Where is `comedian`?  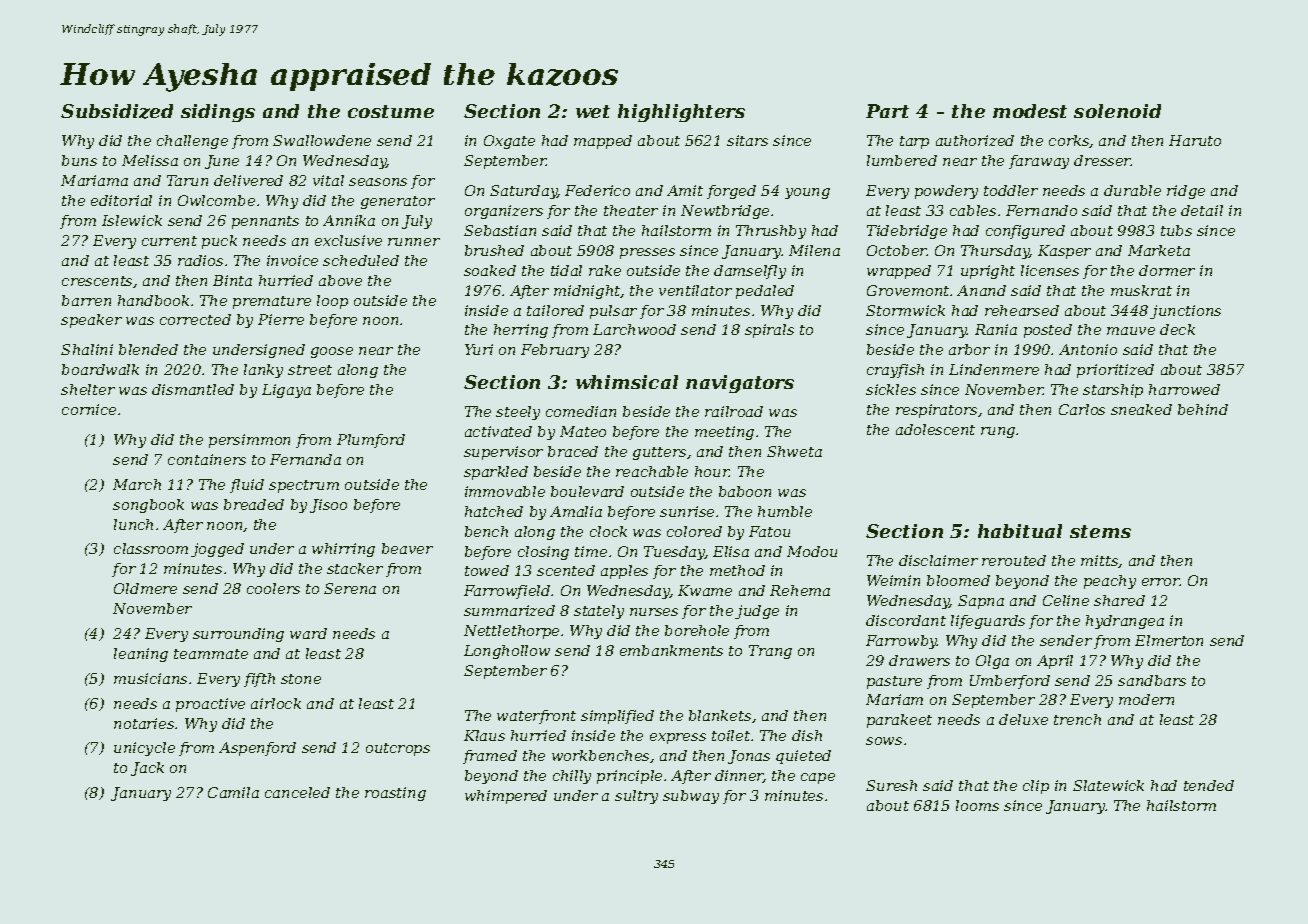
comedian is located at coordinates (581, 411).
